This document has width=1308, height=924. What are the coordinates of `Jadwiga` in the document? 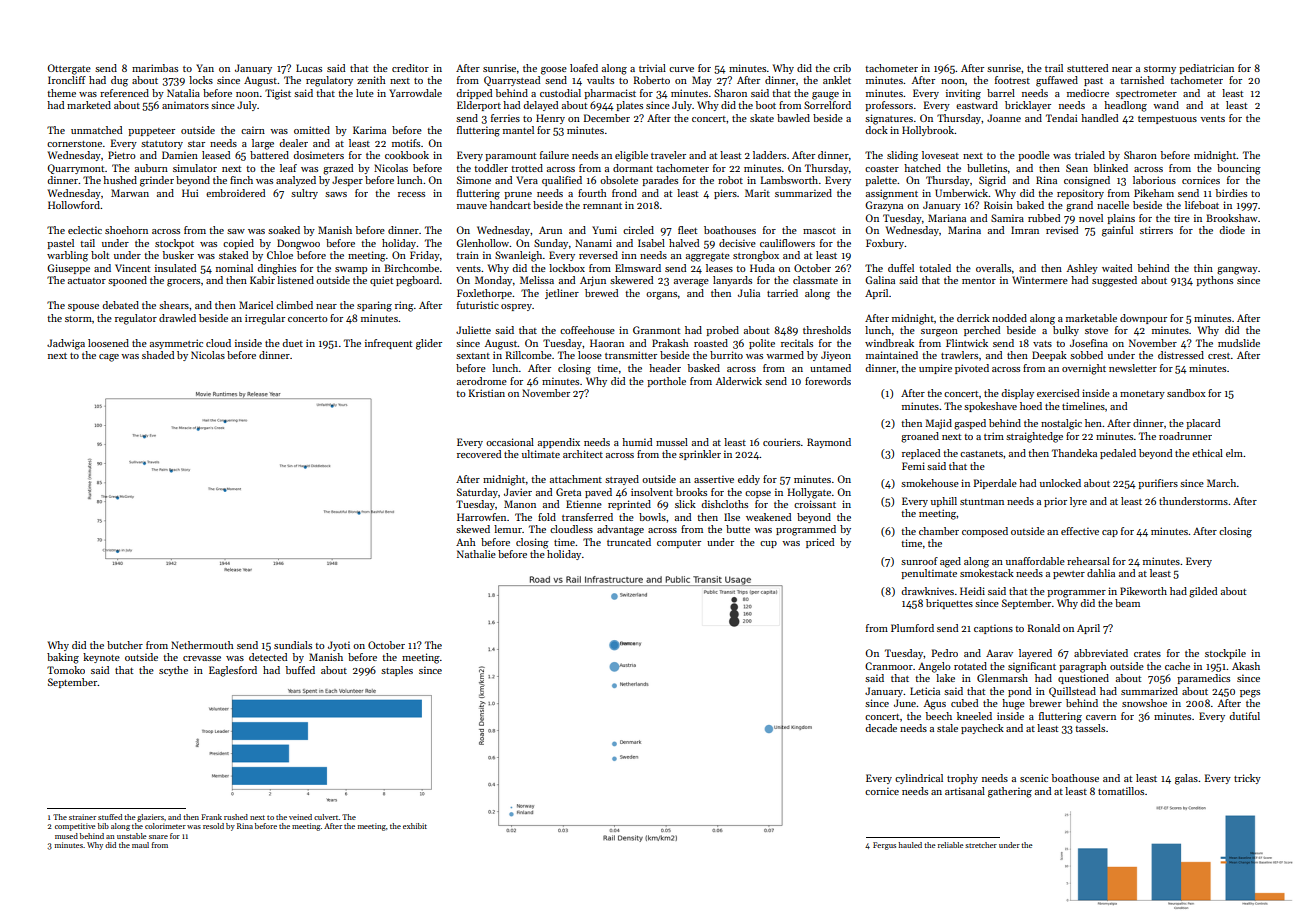 It's located at (66, 344).
